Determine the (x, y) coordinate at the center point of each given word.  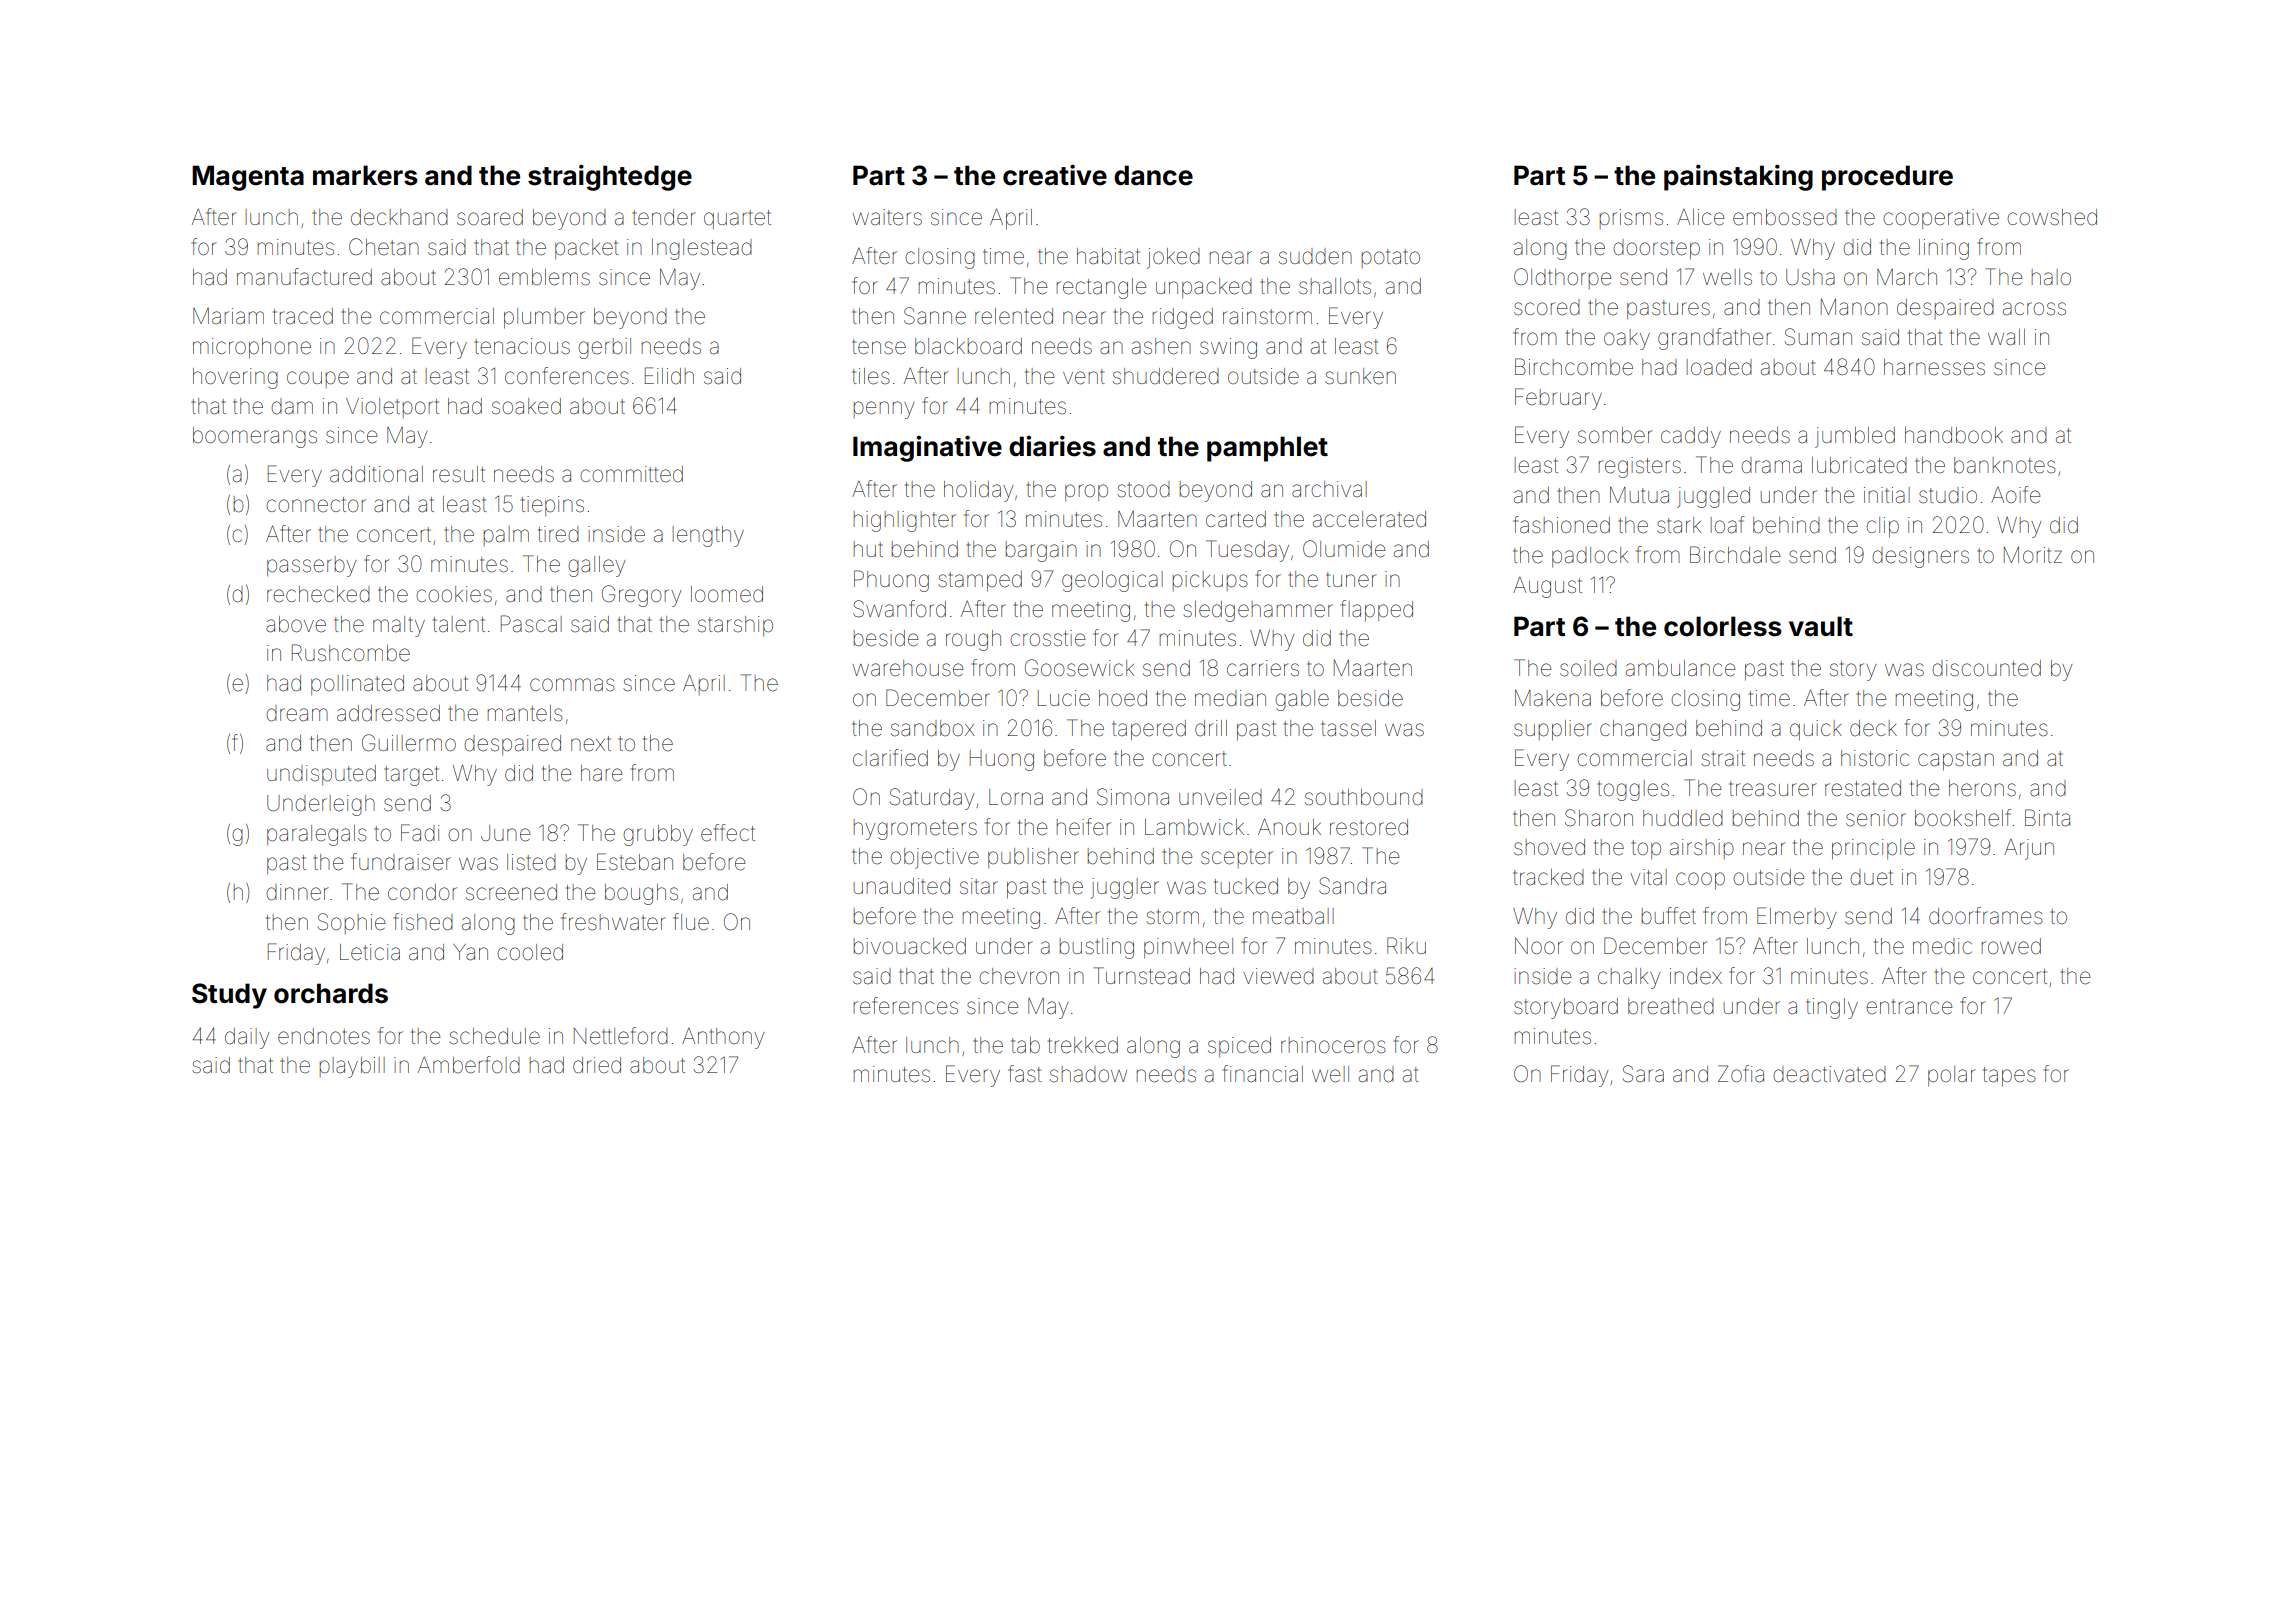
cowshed (2052, 217)
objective (934, 858)
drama (1771, 465)
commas (572, 685)
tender (664, 217)
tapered (1149, 730)
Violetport (392, 408)
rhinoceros (1333, 1045)
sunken (1360, 376)
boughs (641, 894)
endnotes (324, 1036)
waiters (887, 217)
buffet (1669, 916)
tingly (1832, 1008)
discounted (1986, 668)
